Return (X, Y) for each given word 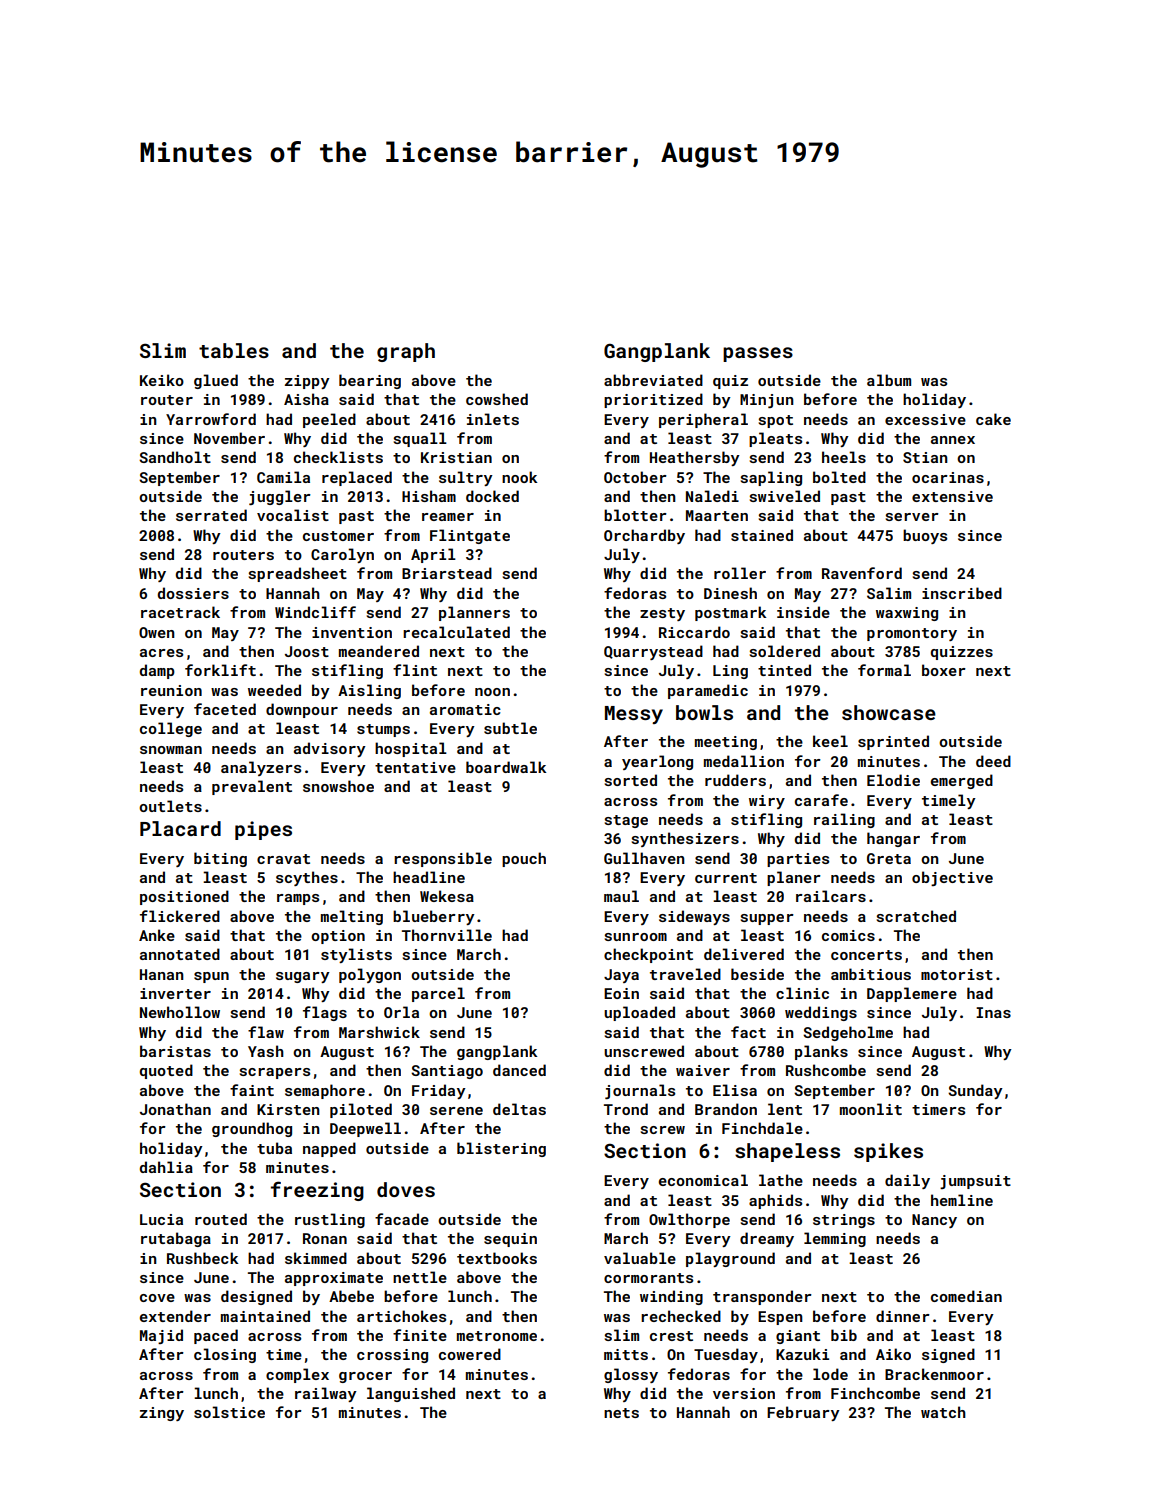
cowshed (497, 399)
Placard (180, 828)
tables (234, 350)
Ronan (325, 1238)
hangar (893, 839)
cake (993, 419)
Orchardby (644, 536)
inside (803, 612)
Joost (307, 651)
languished (411, 1394)
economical (703, 1180)
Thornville (447, 935)
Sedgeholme (848, 1033)
